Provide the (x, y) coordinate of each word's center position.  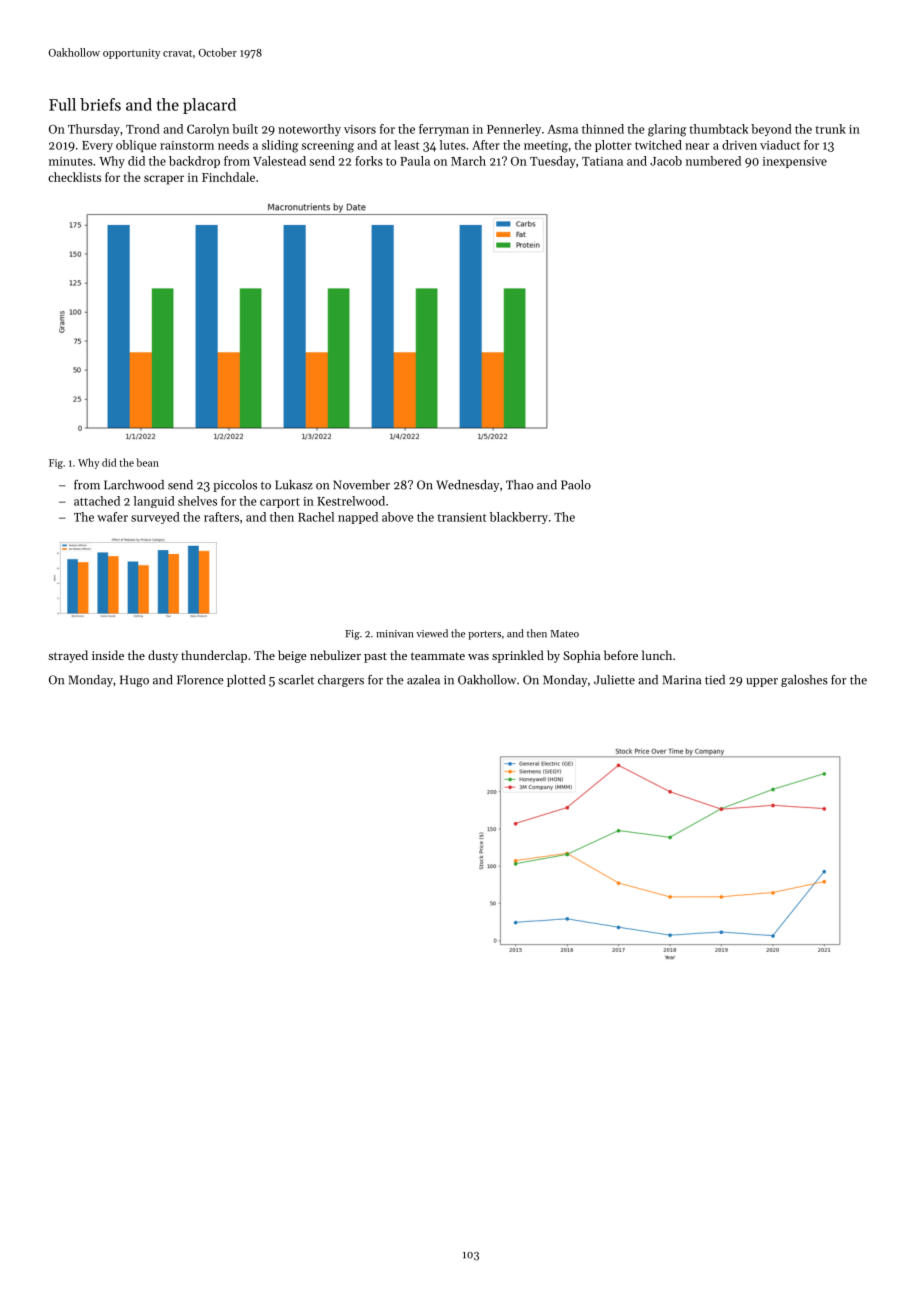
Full (62, 104)
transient (462, 517)
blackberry (519, 518)
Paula (415, 161)
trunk (830, 129)
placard (209, 106)
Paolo (576, 485)
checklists (74, 177)
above (397, 517)
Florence (200, 680)
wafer (112, 517)
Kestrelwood (351, 501)
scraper (164, 180)
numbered (713, 161)
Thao (519, 485)
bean (148, 462)
